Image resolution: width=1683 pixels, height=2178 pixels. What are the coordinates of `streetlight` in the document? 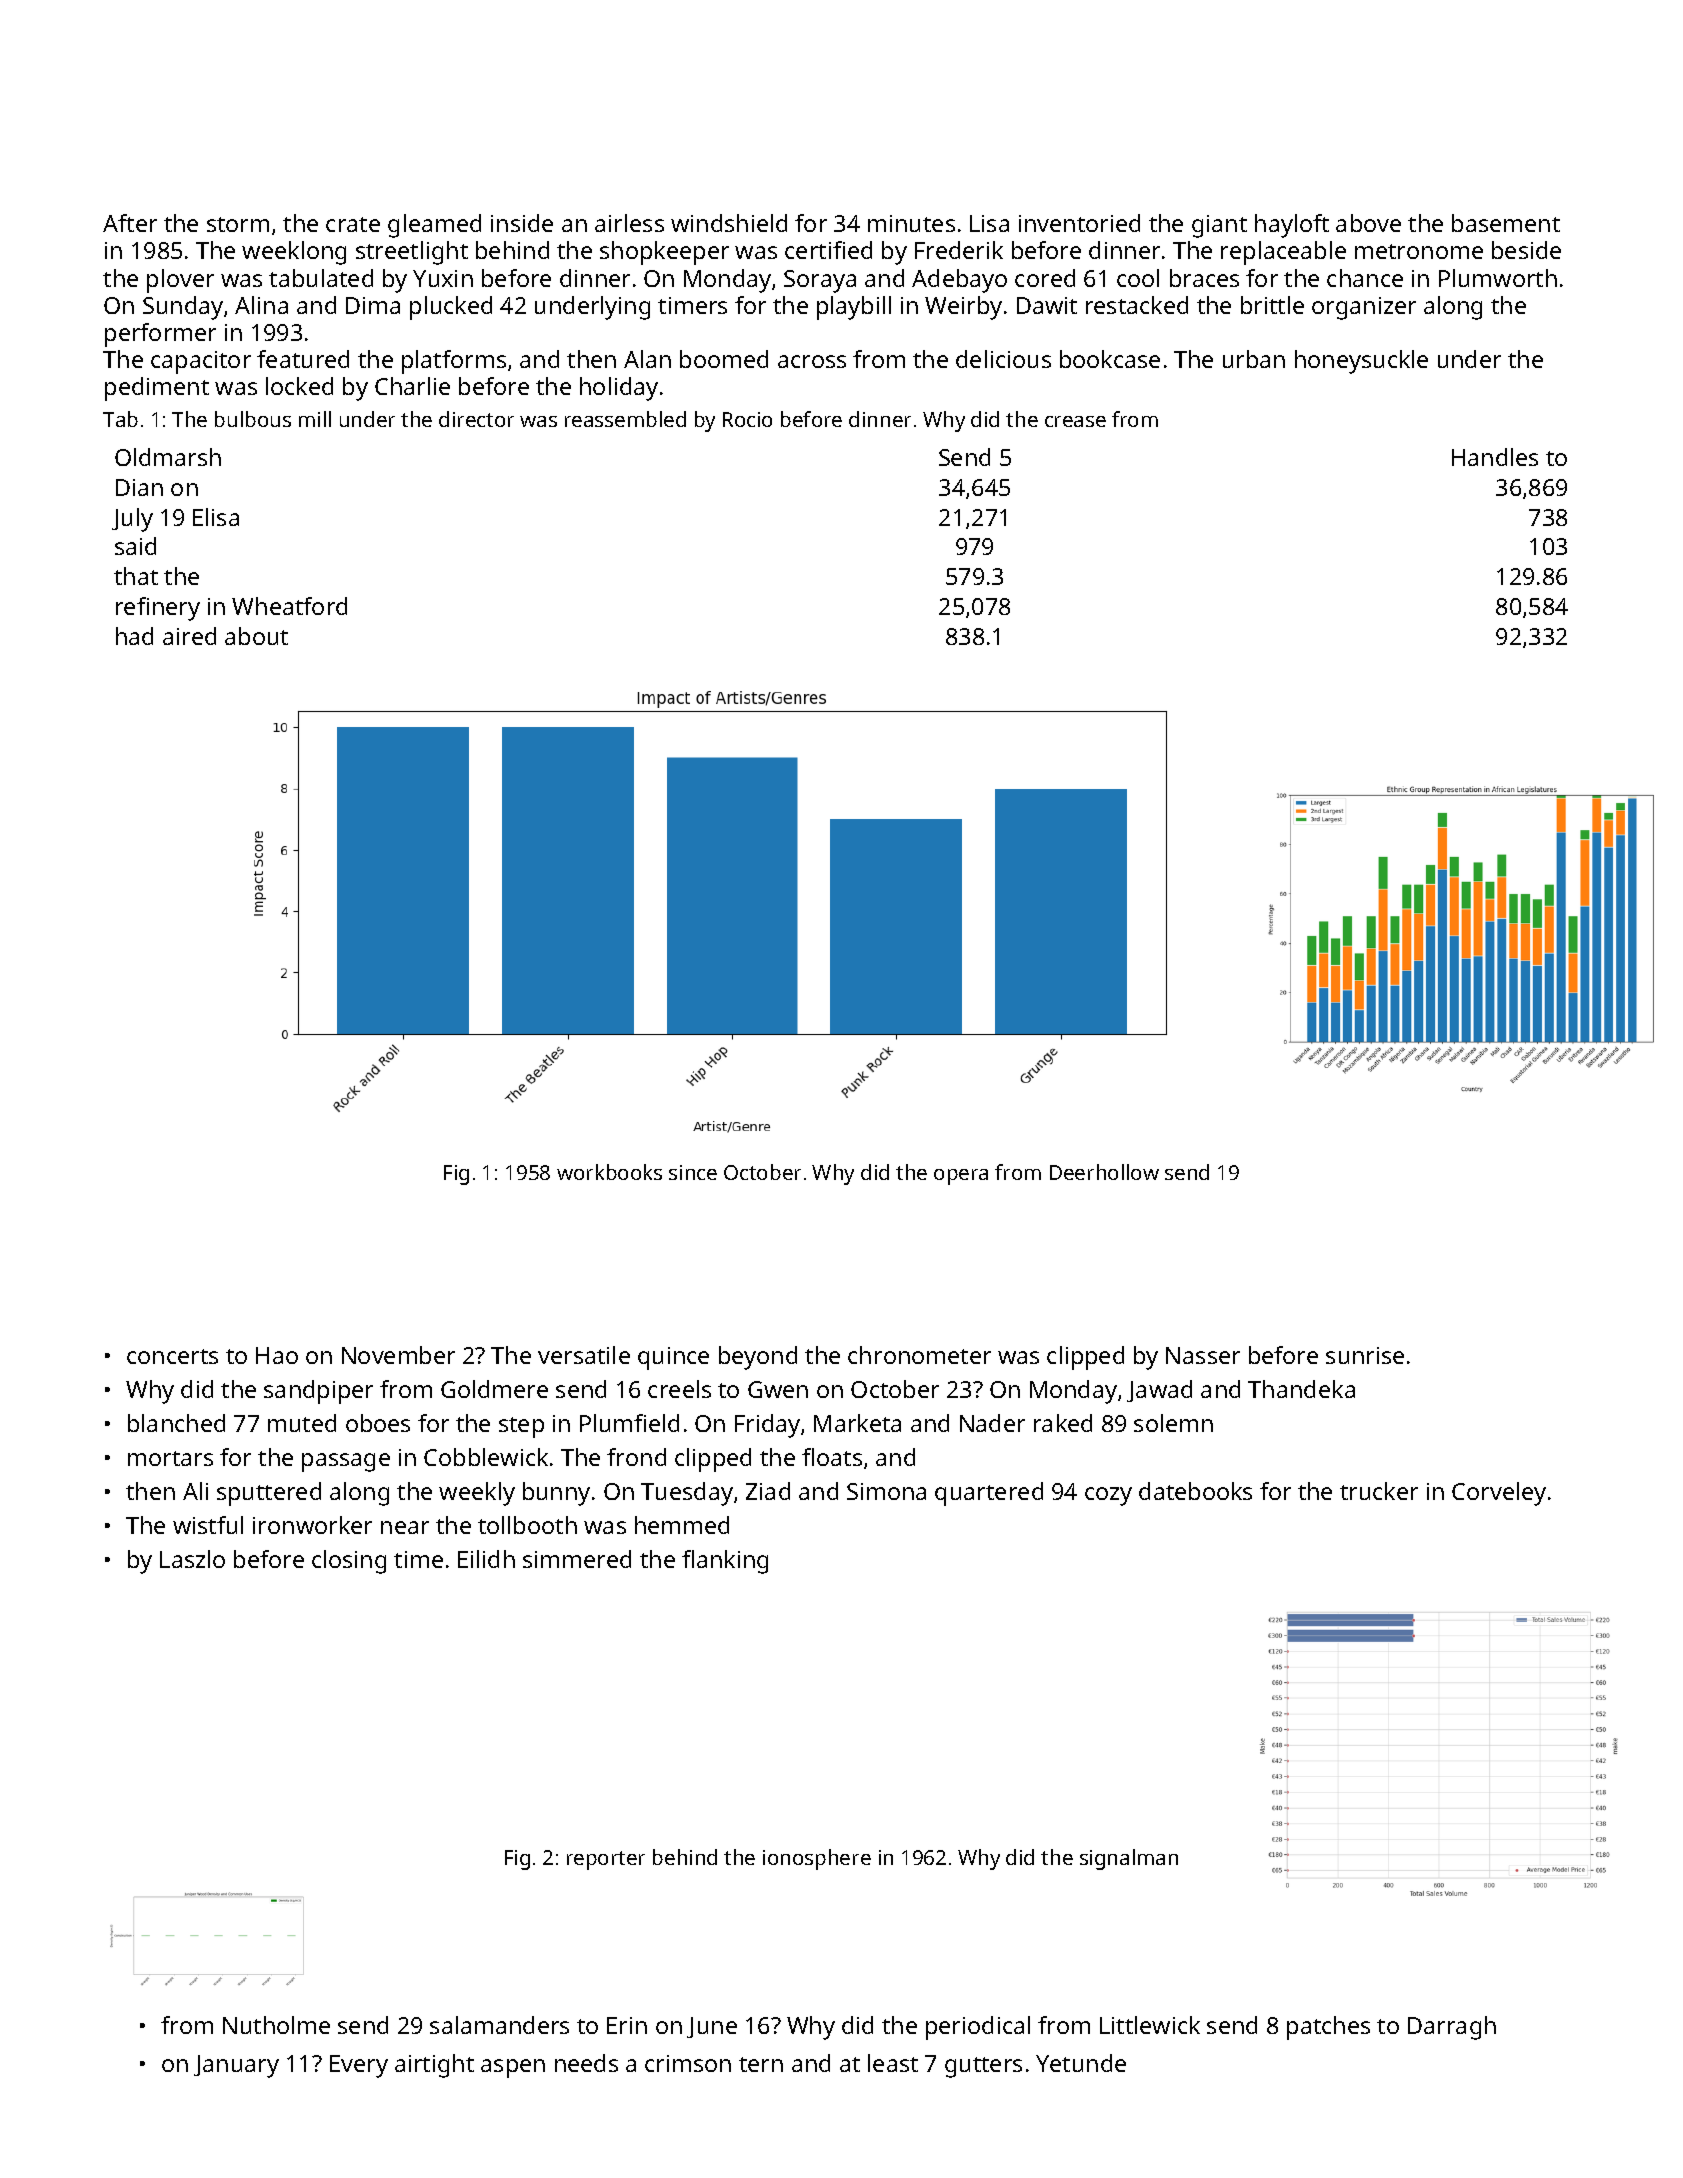 It's located at (412, 253).
